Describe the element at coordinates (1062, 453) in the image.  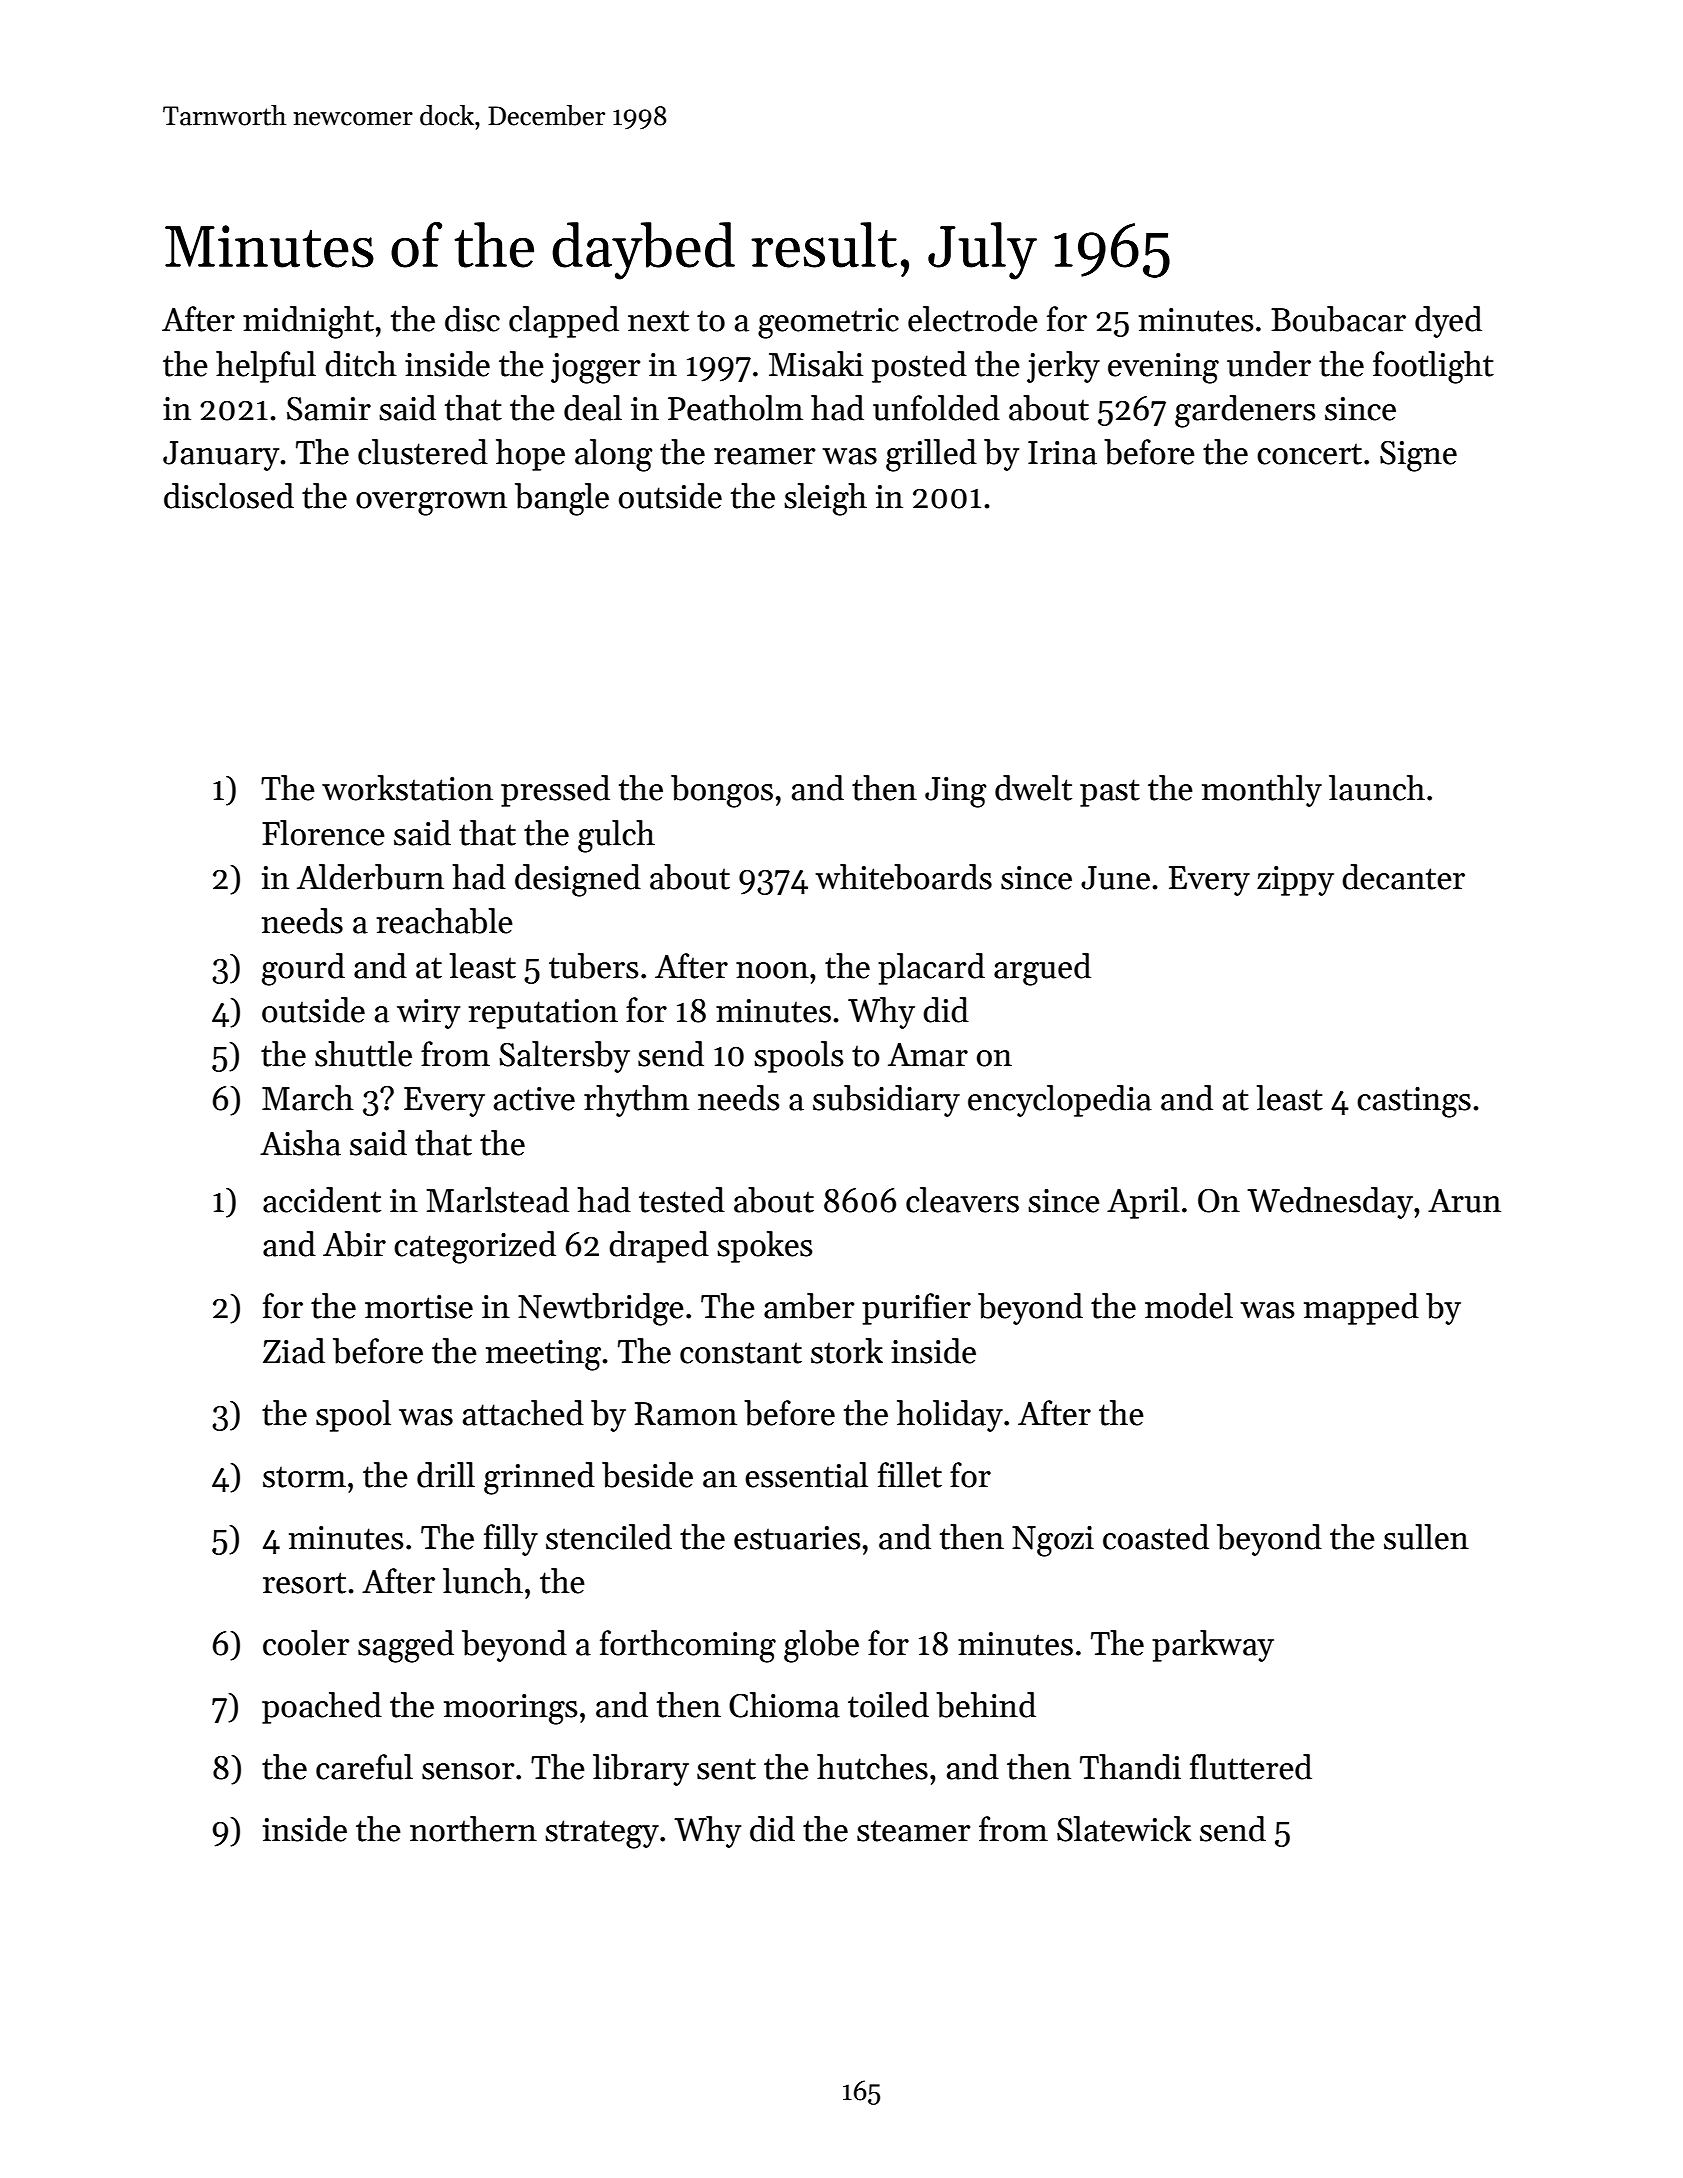
I see `Irina` at that location.
